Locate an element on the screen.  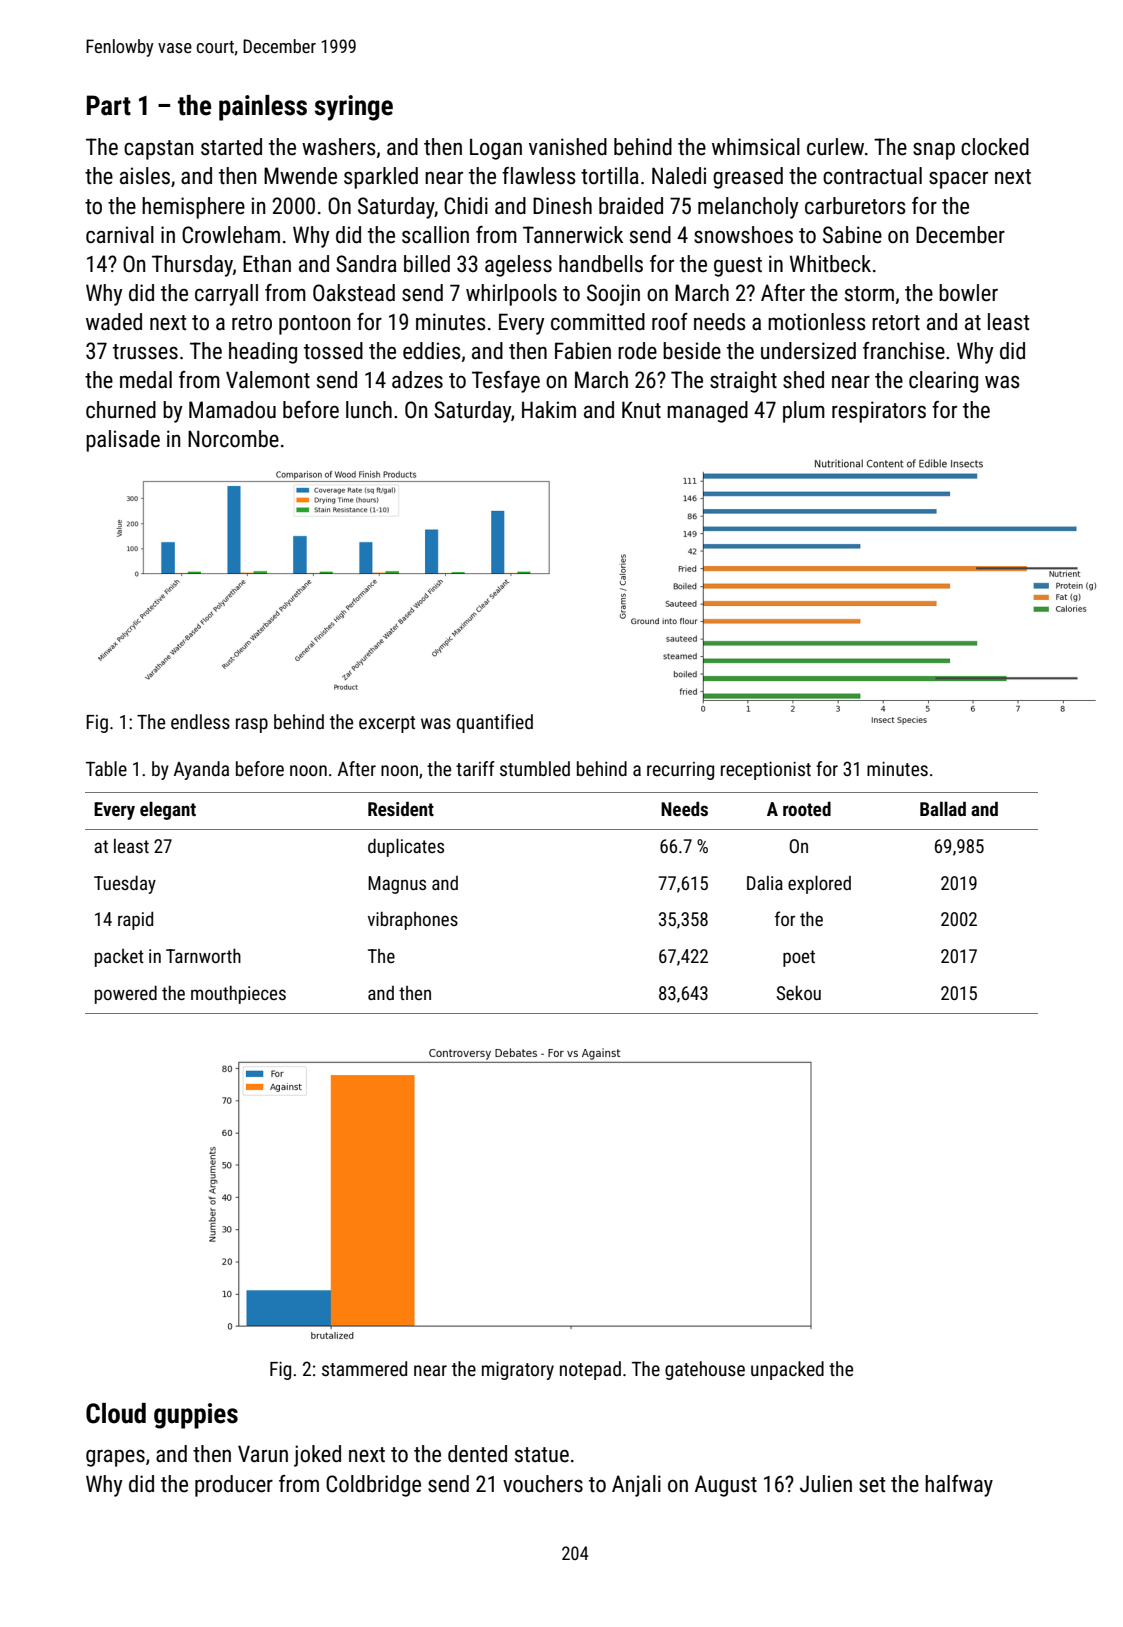
stumbled is located at coordinates (535, 768).
